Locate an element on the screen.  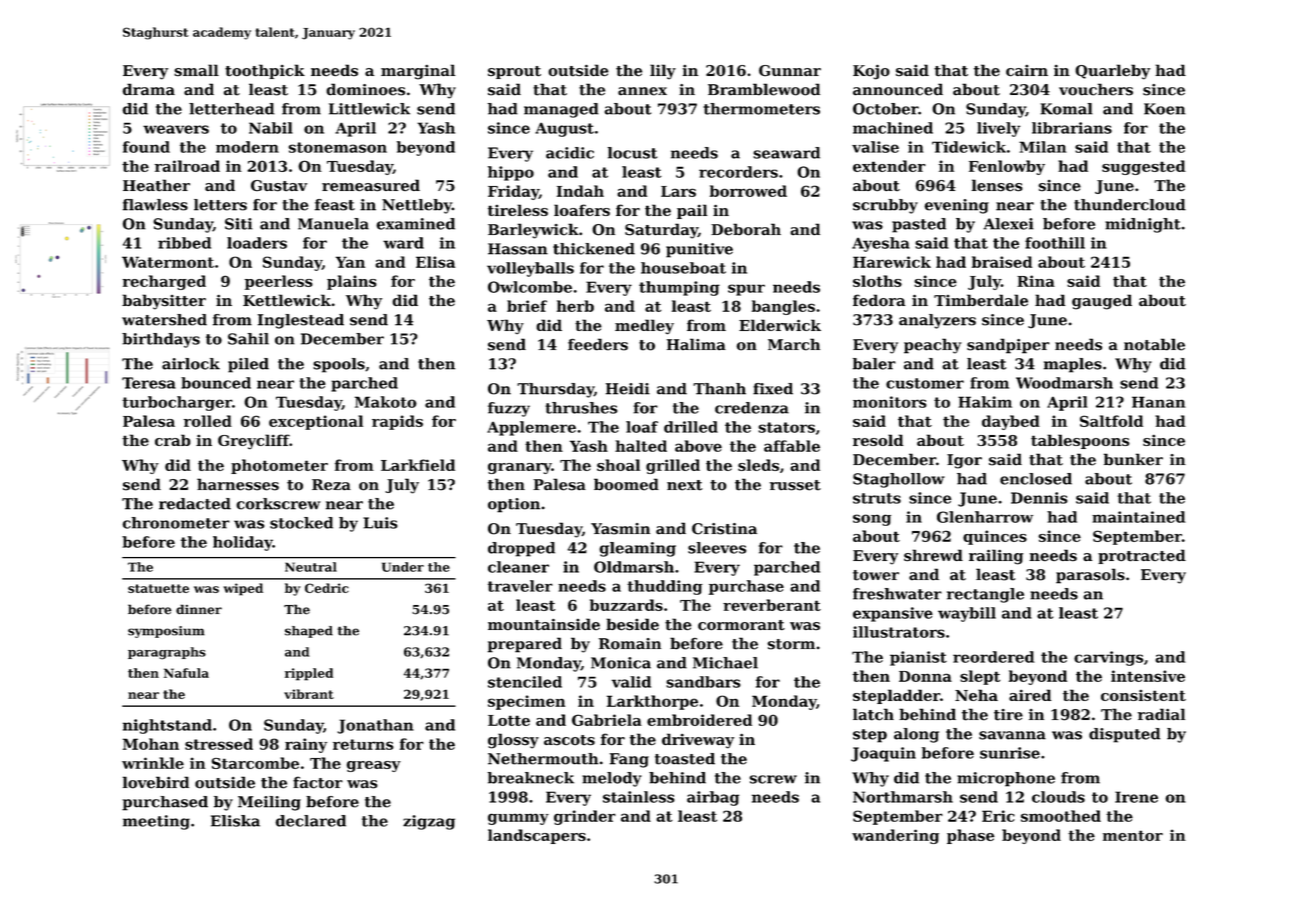
phase is located at coordinates (970, 836).
